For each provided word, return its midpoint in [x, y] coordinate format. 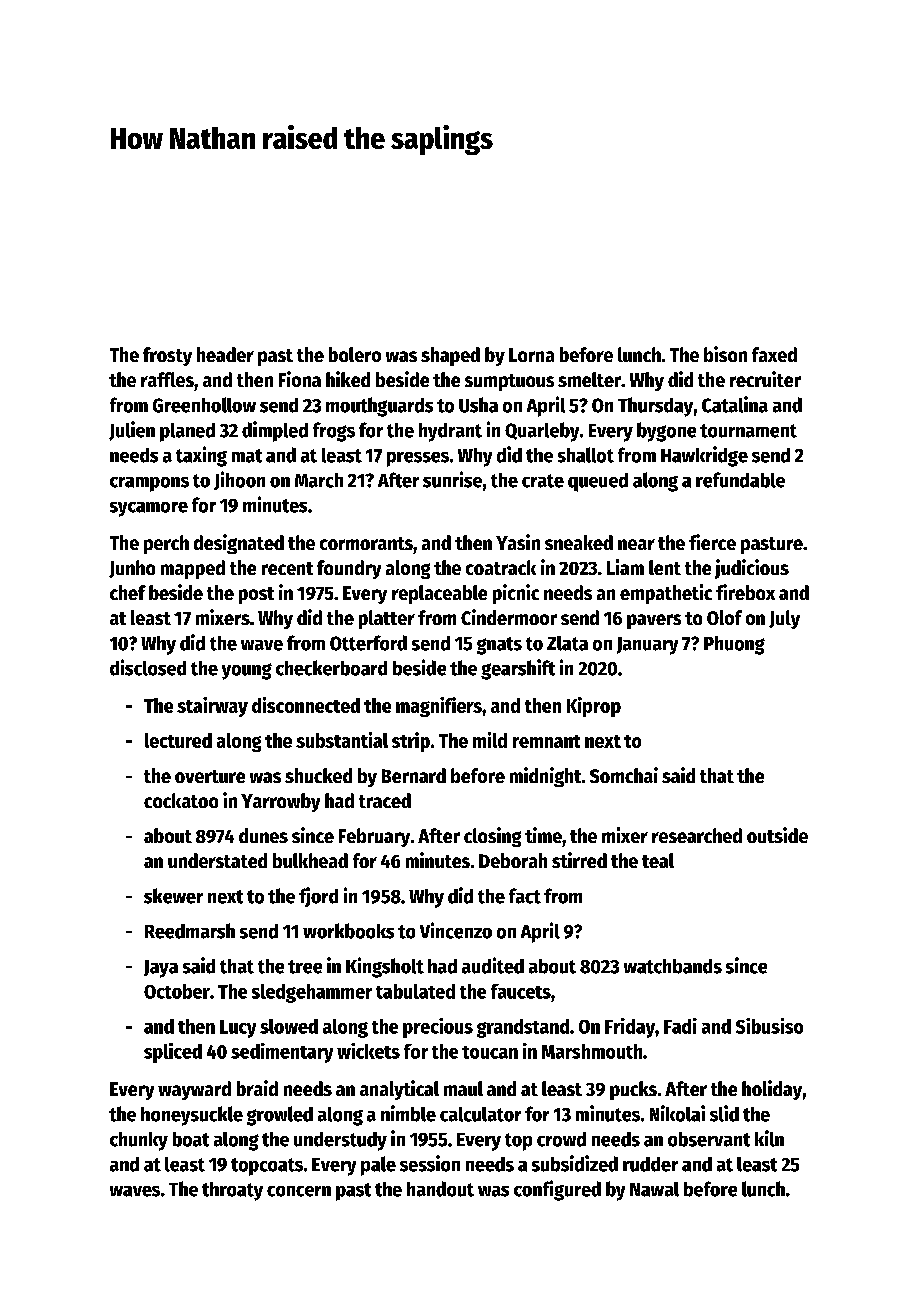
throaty [232, 1191]
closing [492, 837]
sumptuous [509, 382]
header [225, 354]
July [784, 619]
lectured [178, 740]
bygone [666, 432]
